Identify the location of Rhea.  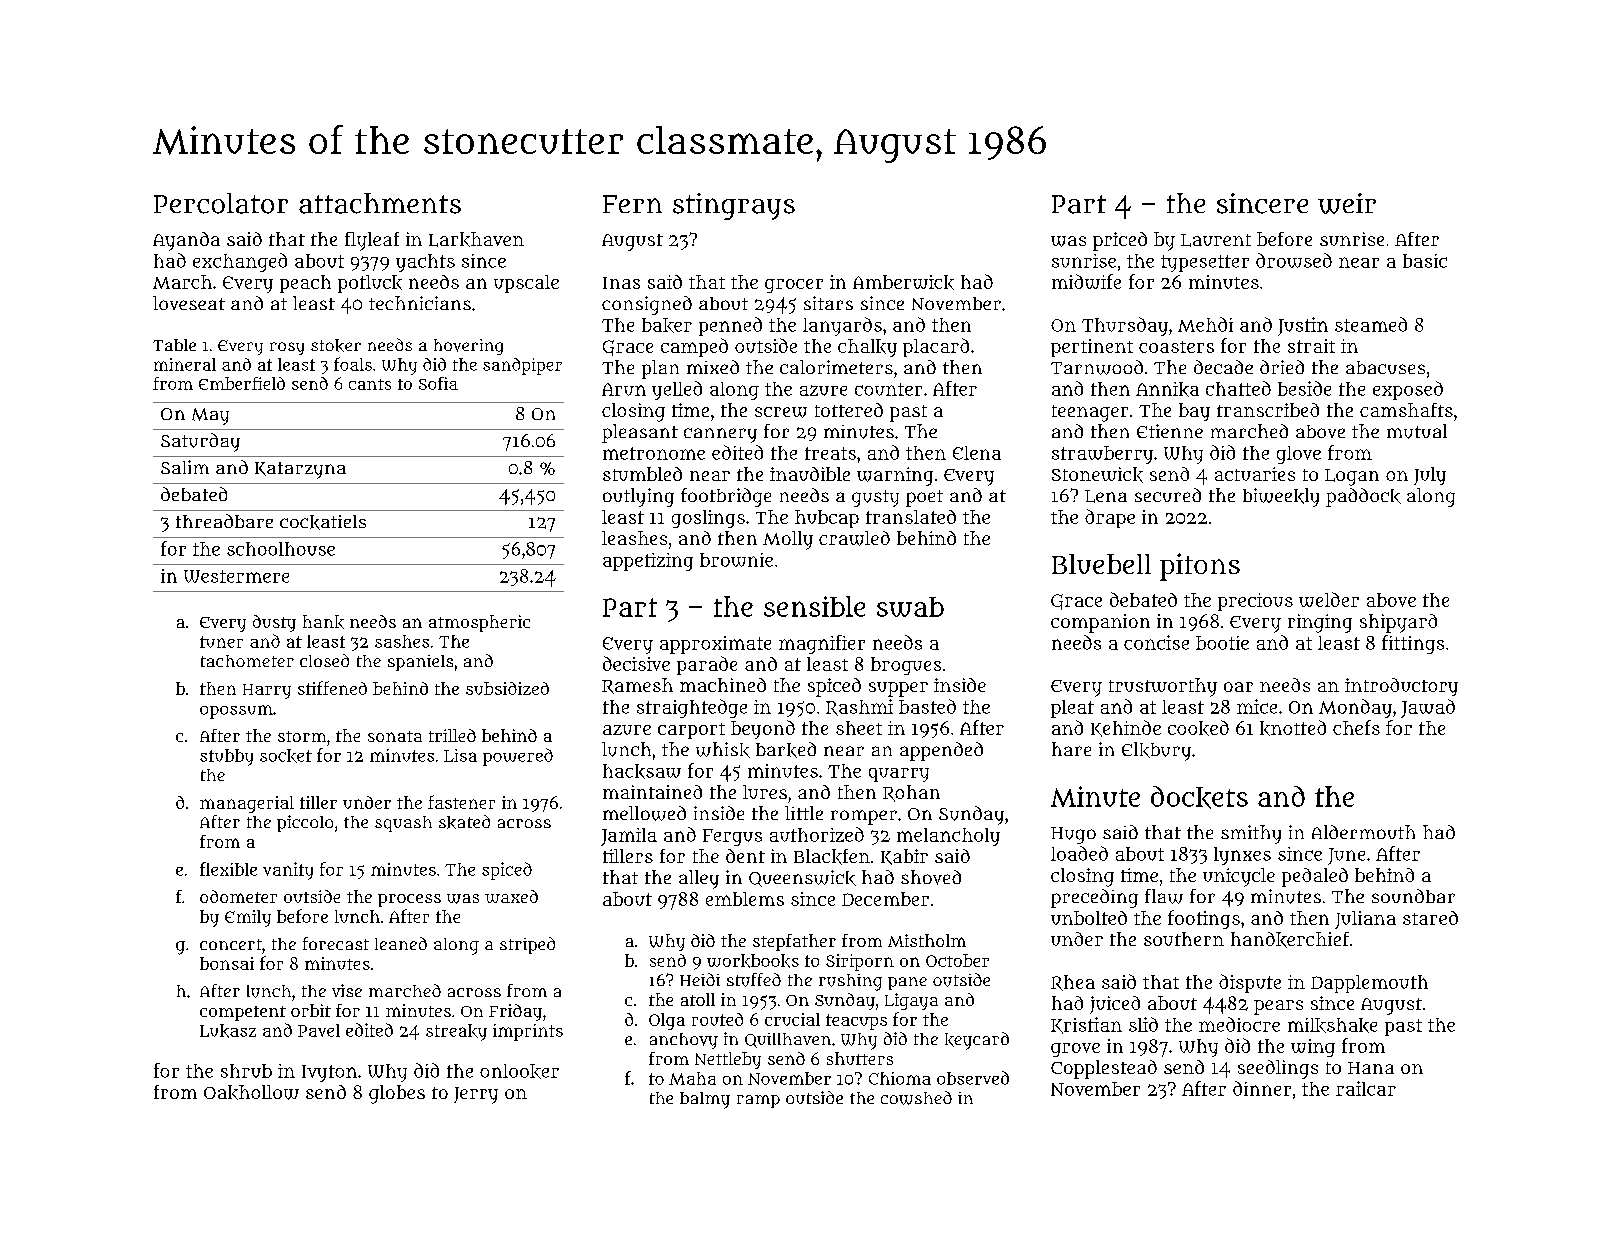
(1073, 983).
